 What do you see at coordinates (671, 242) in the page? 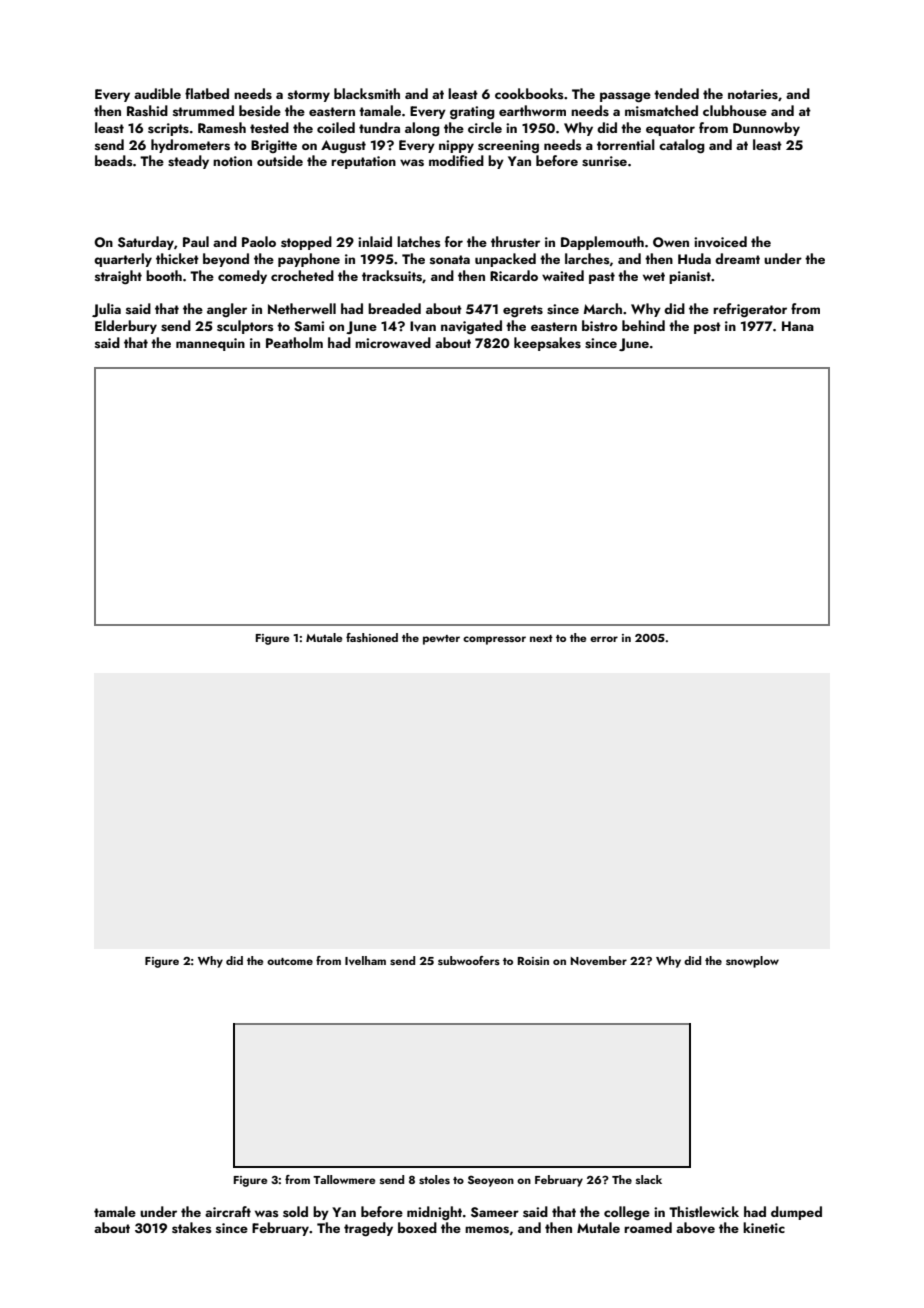
I see `Owen` at bounding box center [671, 242].
